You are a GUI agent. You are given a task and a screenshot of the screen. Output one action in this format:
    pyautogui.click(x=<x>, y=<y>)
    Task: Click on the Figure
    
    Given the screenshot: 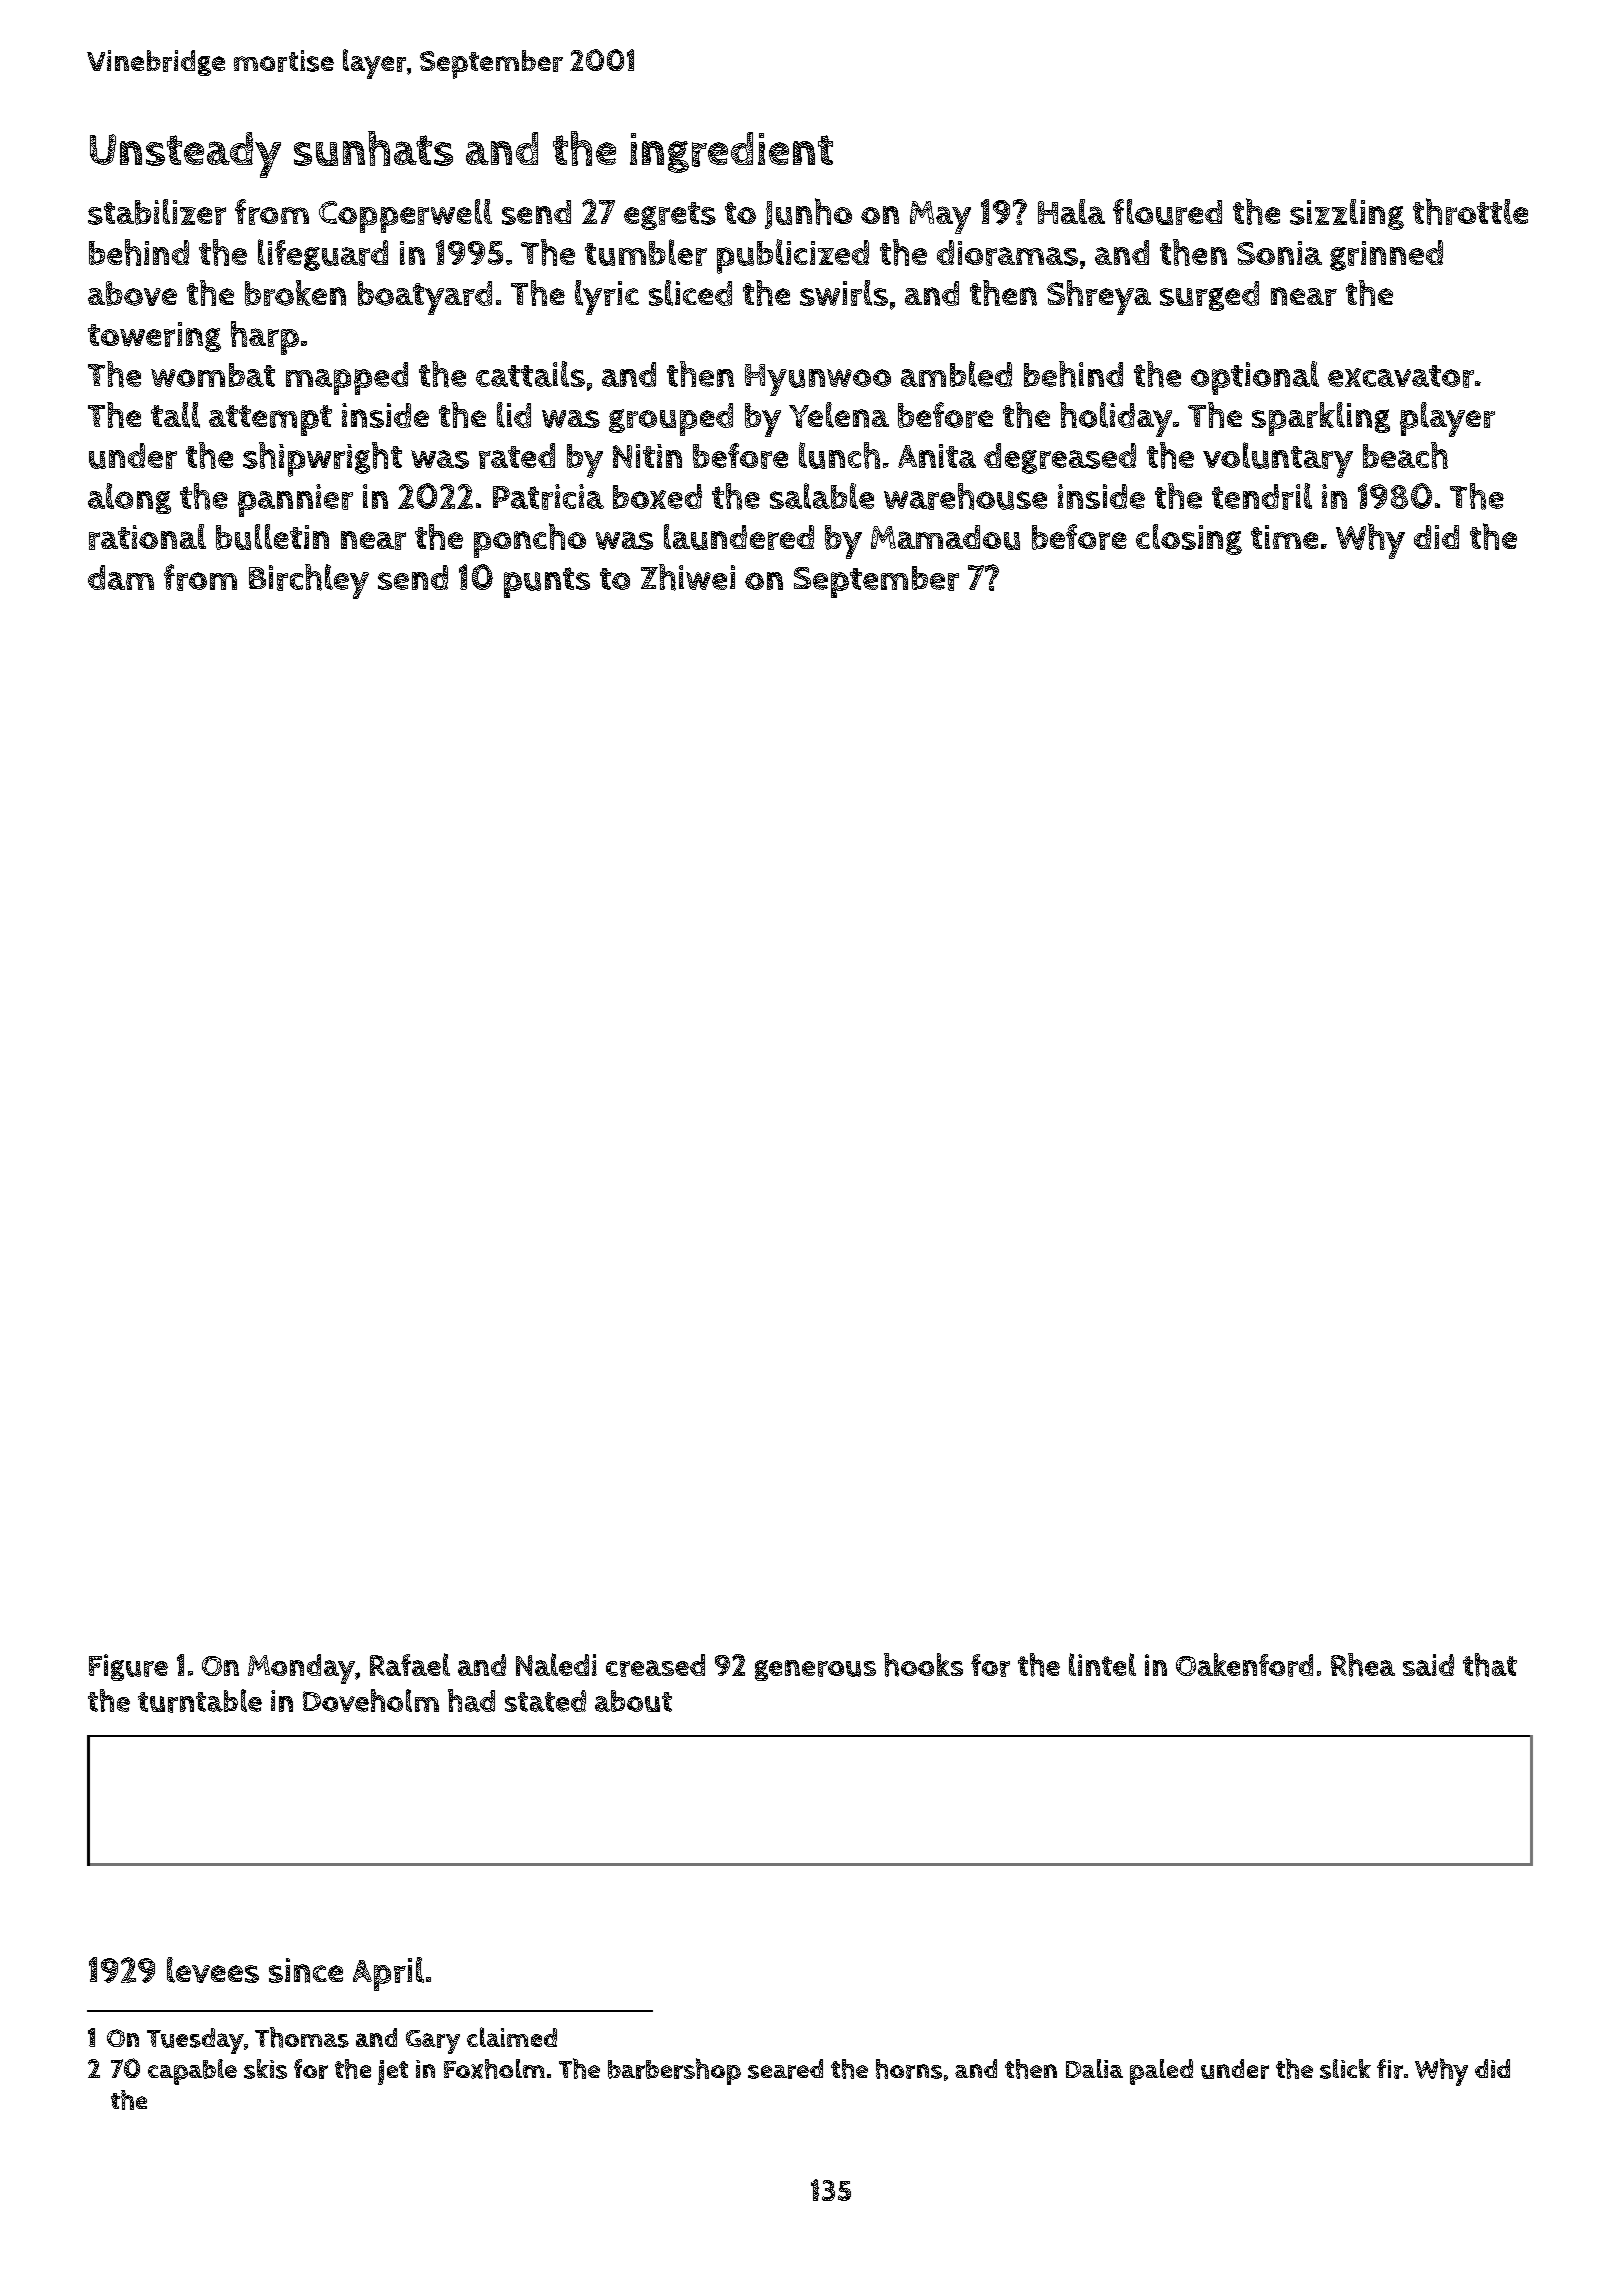 What is the action you would take?
    pyautogui.click(x=128, y=1667)
